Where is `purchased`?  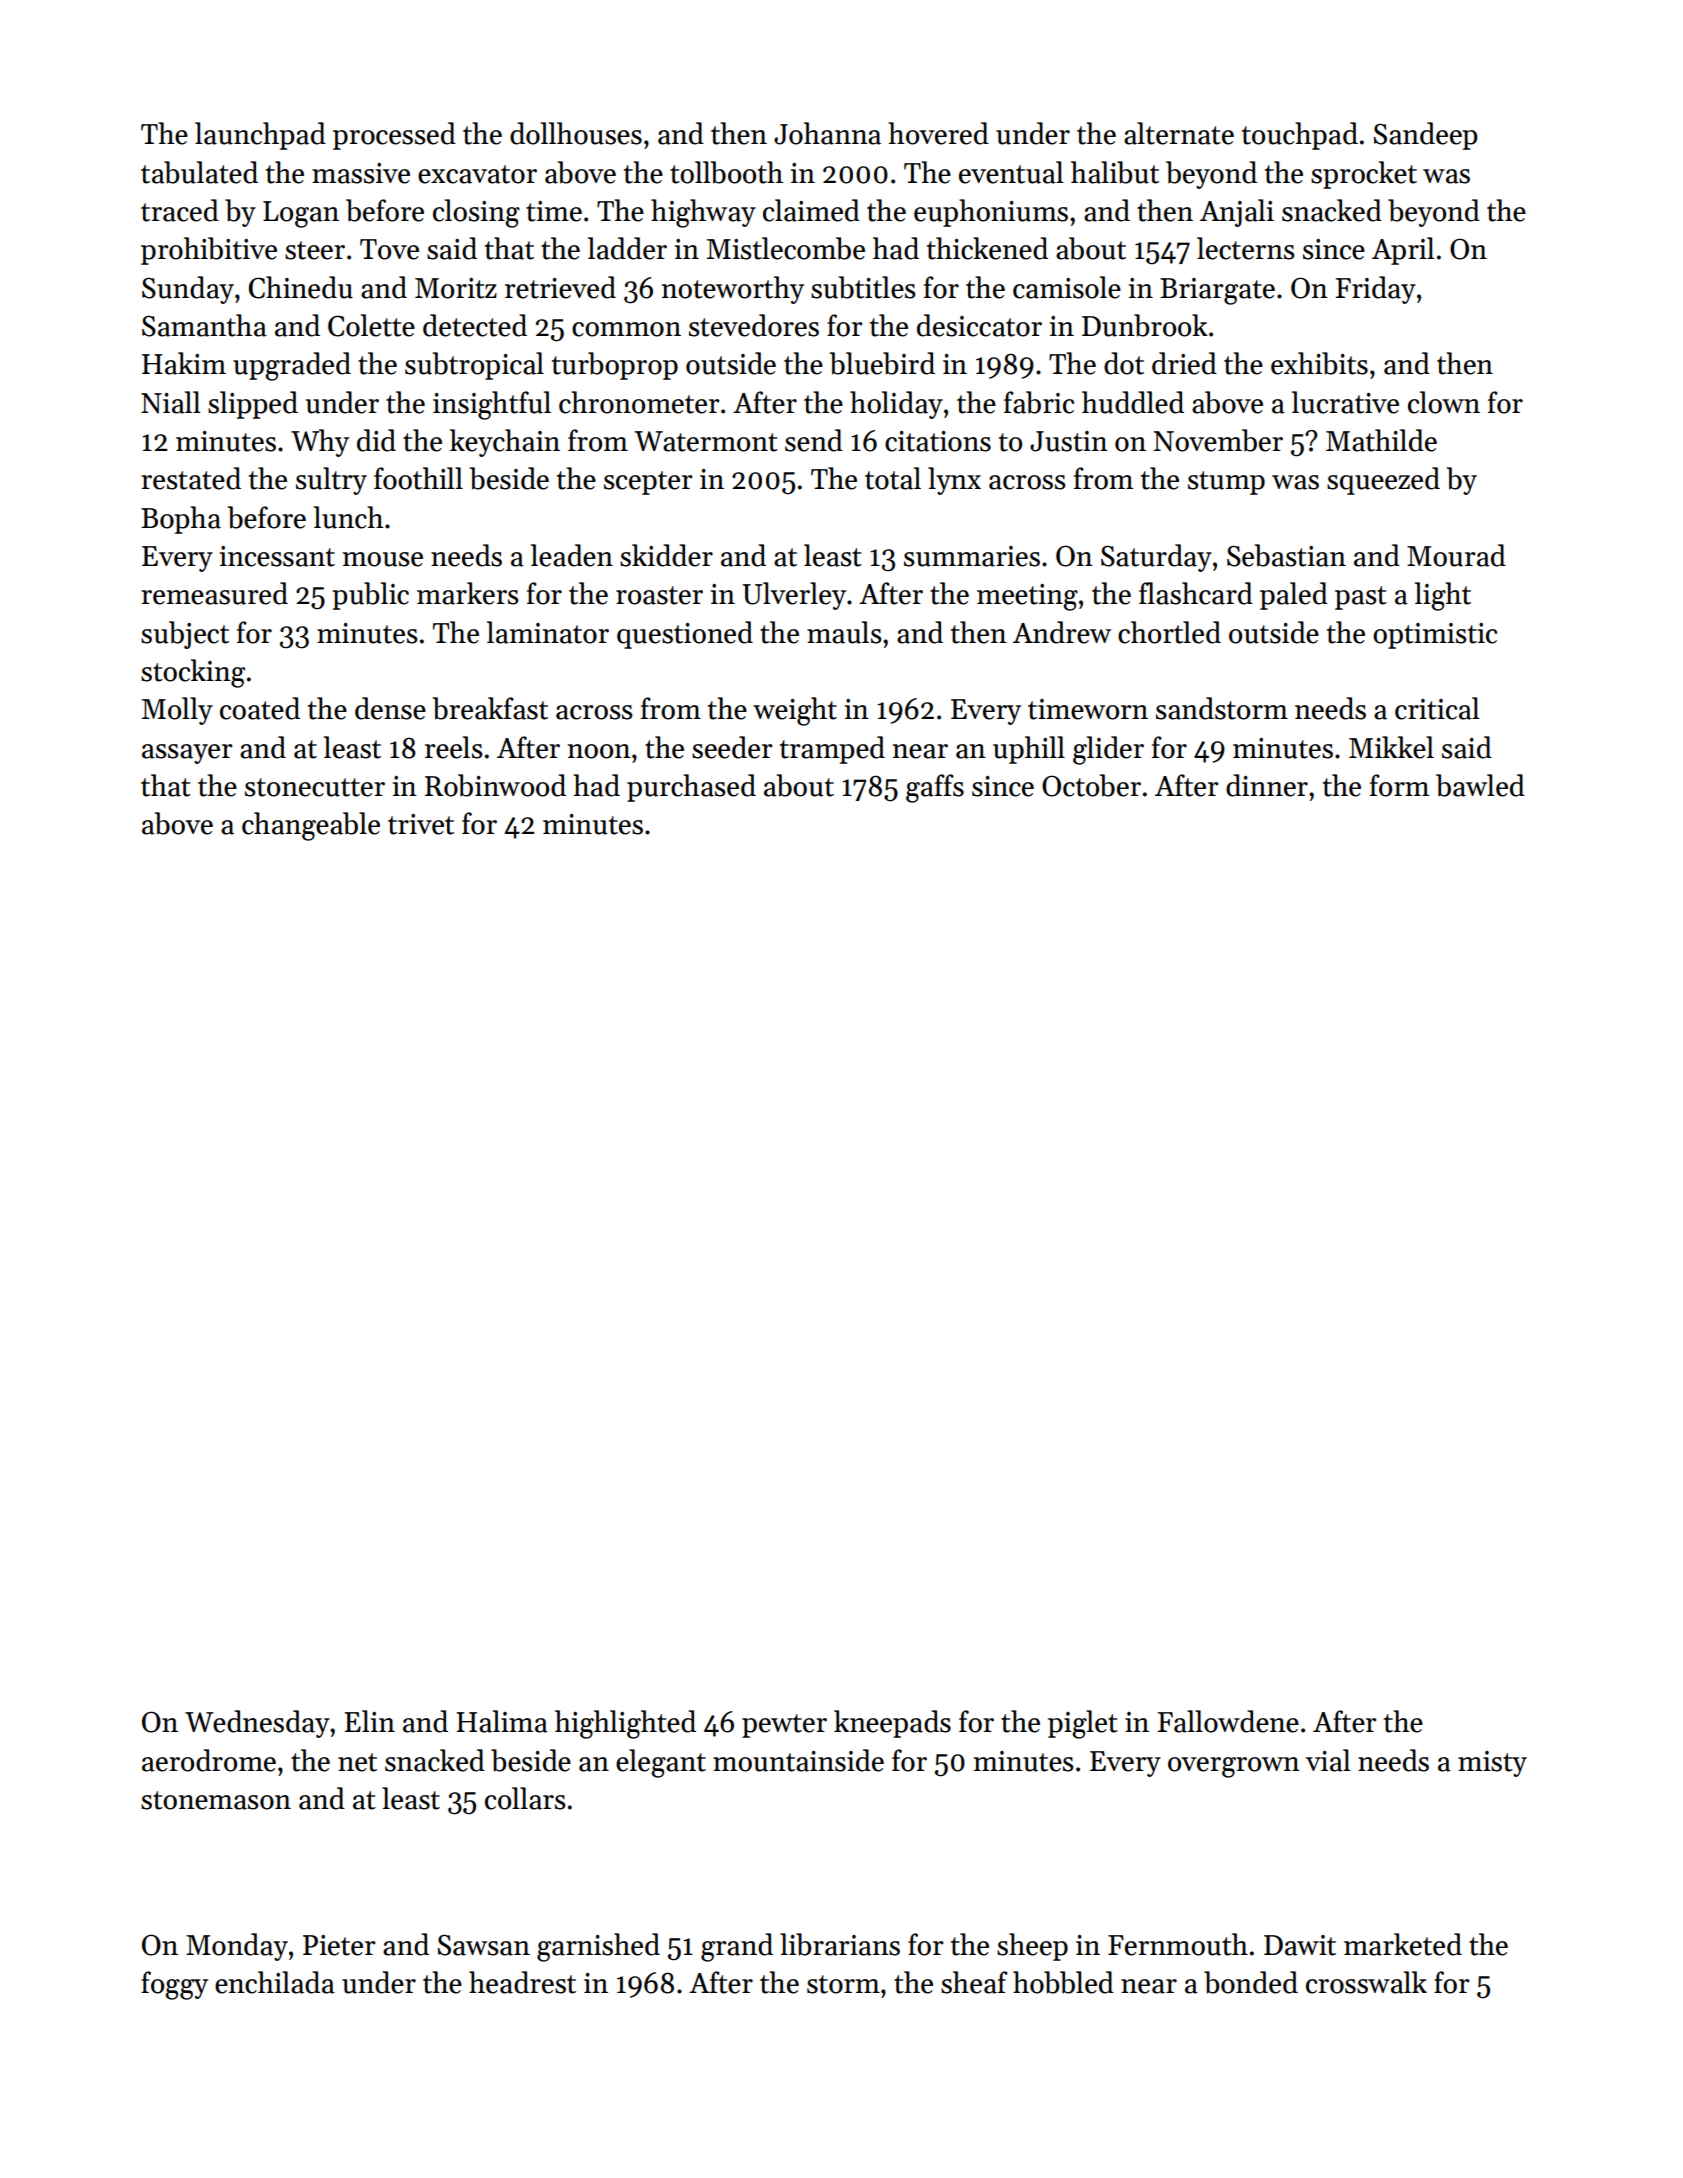 purchased is located at coordinates (691, 788).
